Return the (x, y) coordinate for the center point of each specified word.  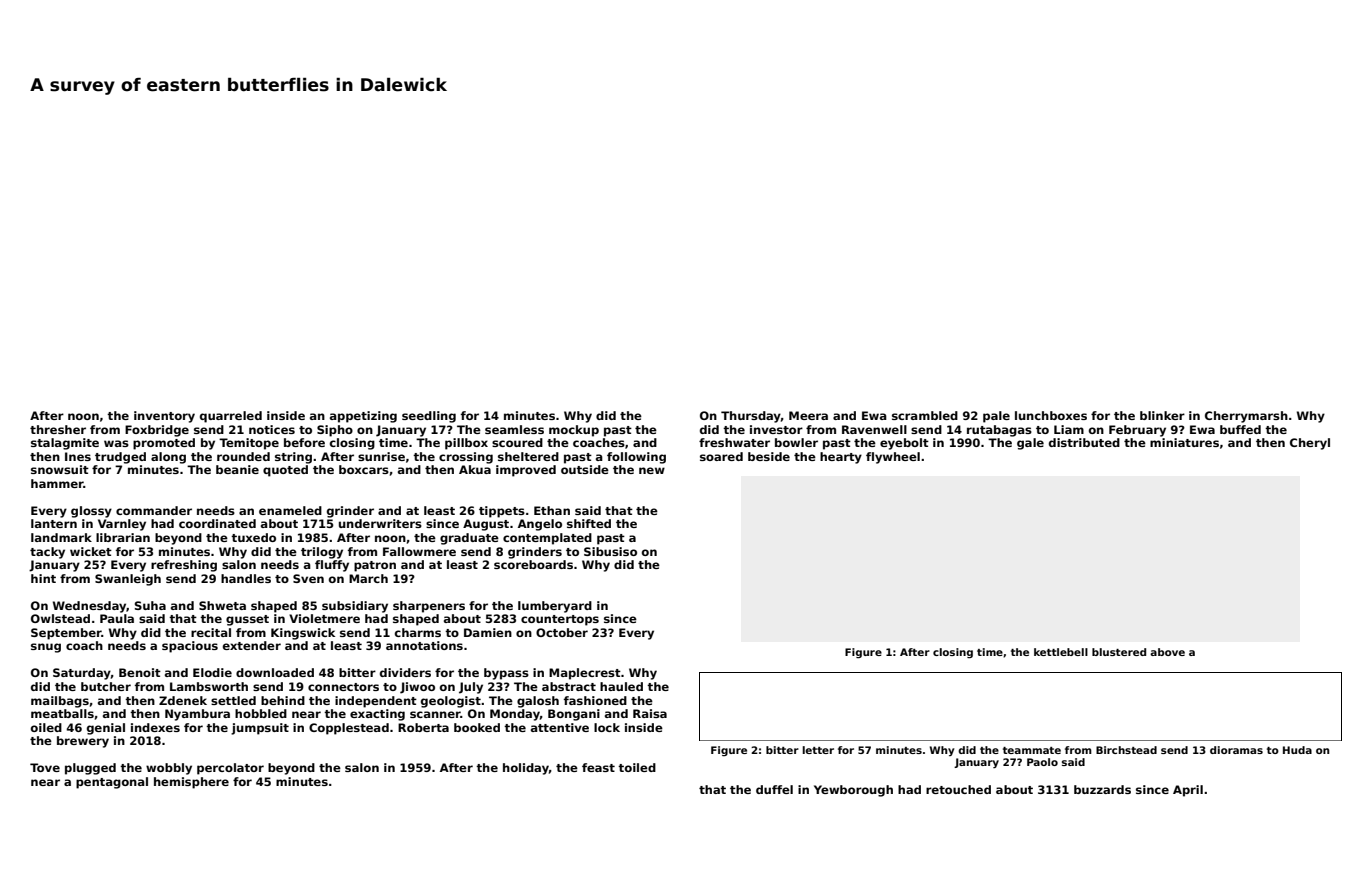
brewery (83, 742)
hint (43, 578)
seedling (429, 417)
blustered (1119, 652)
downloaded (275, 672)
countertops (560, 620)
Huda (1297, 750)
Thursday (751, 417)
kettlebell (1061, 652)
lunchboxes (1051, 415)
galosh (538, 702)
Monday (515, 715)
